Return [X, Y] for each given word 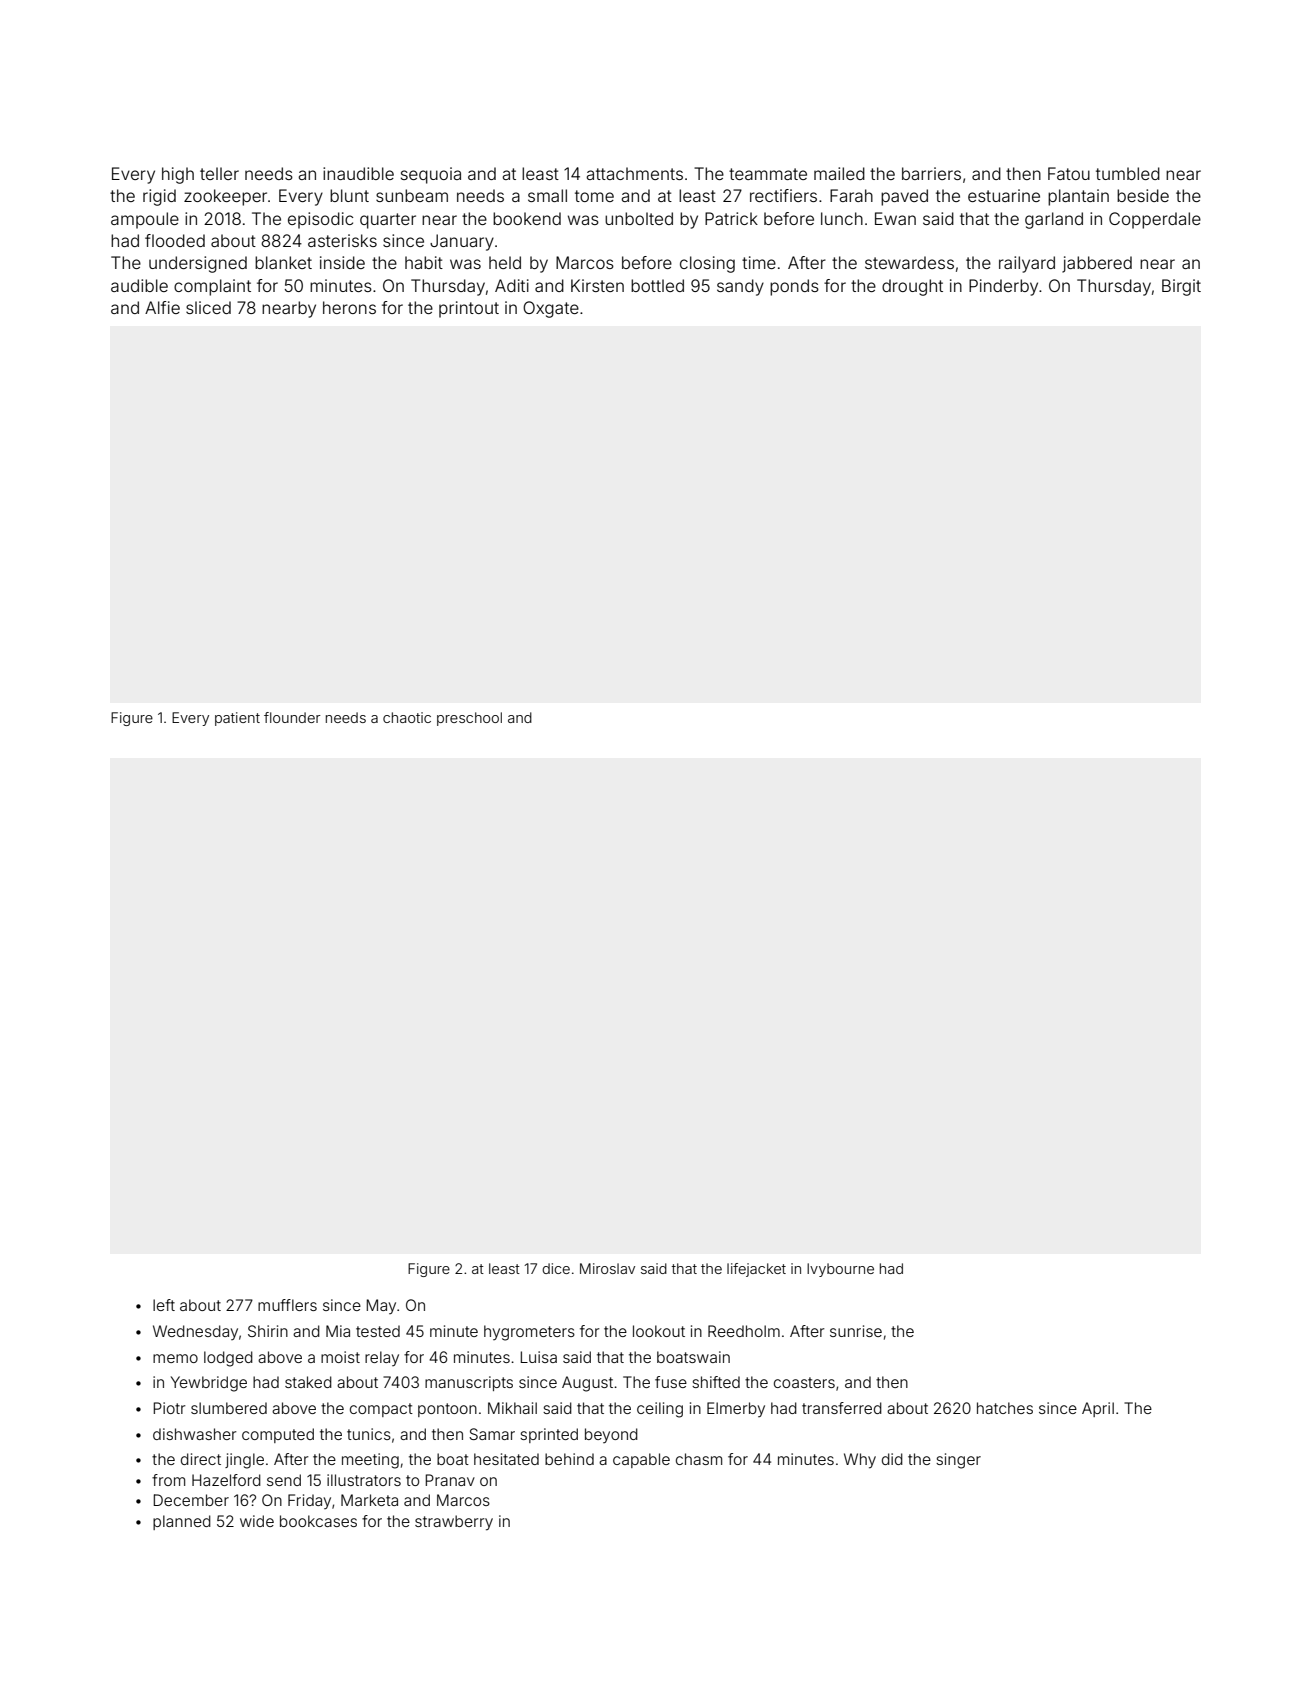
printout [469, 309]
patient [237, 719]
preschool [469, 719]
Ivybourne [840, 1270]
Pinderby [1003, 287]
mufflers [287, 1305]
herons [349, 307]
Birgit [1181, 287]
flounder [292, 717]
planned [182, 1522]
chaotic [407, 717]
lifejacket [756, 1270]
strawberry [454, 1523]
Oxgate [551, 309]
